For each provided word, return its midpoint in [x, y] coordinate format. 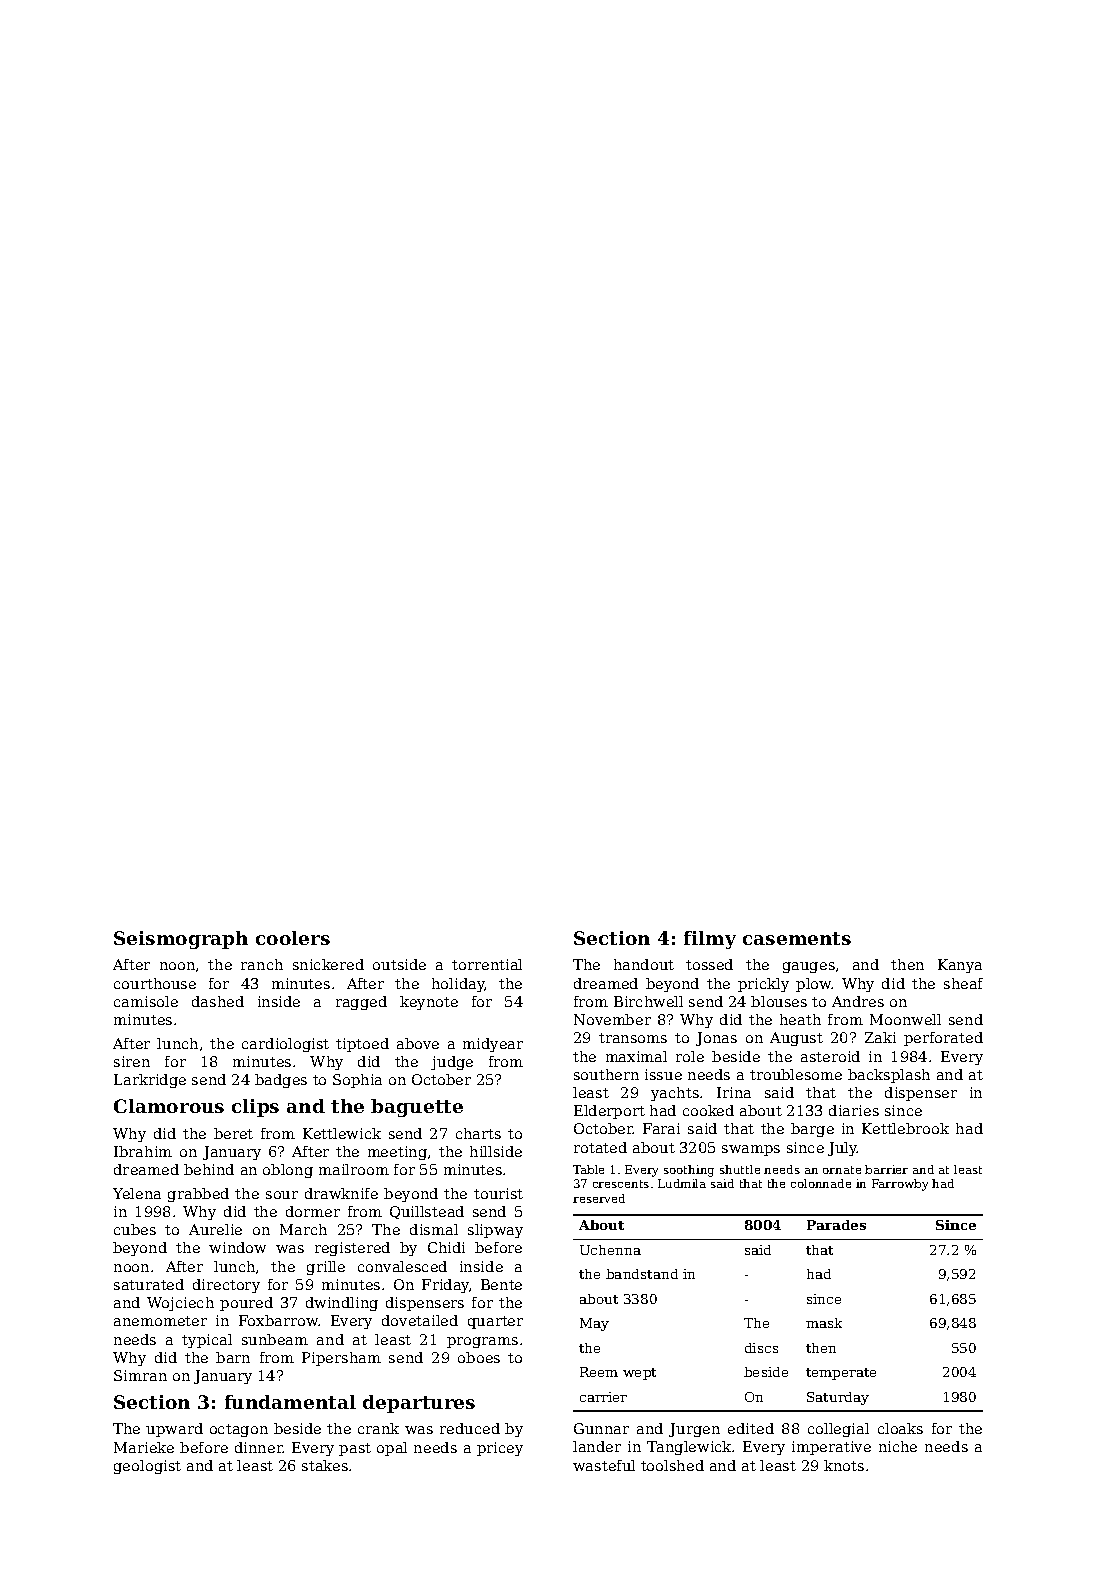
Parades [836, 1225]
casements [797, 938]
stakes [325, 1465]
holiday [458, 985]
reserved [599, 1198]
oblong [288, 1171]
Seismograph [181, 940]
